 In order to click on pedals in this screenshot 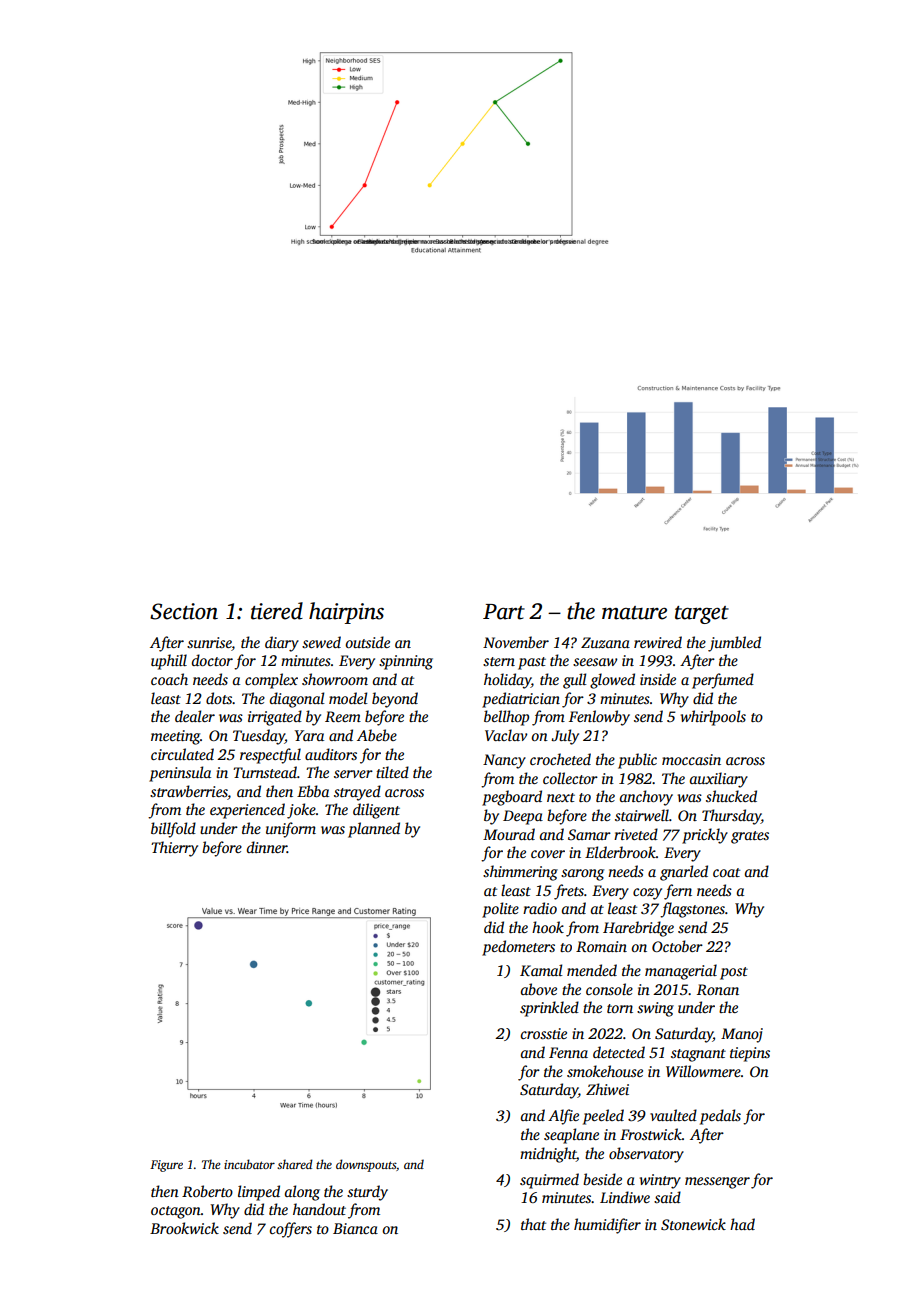, I will do `click(720, 1117)`.
